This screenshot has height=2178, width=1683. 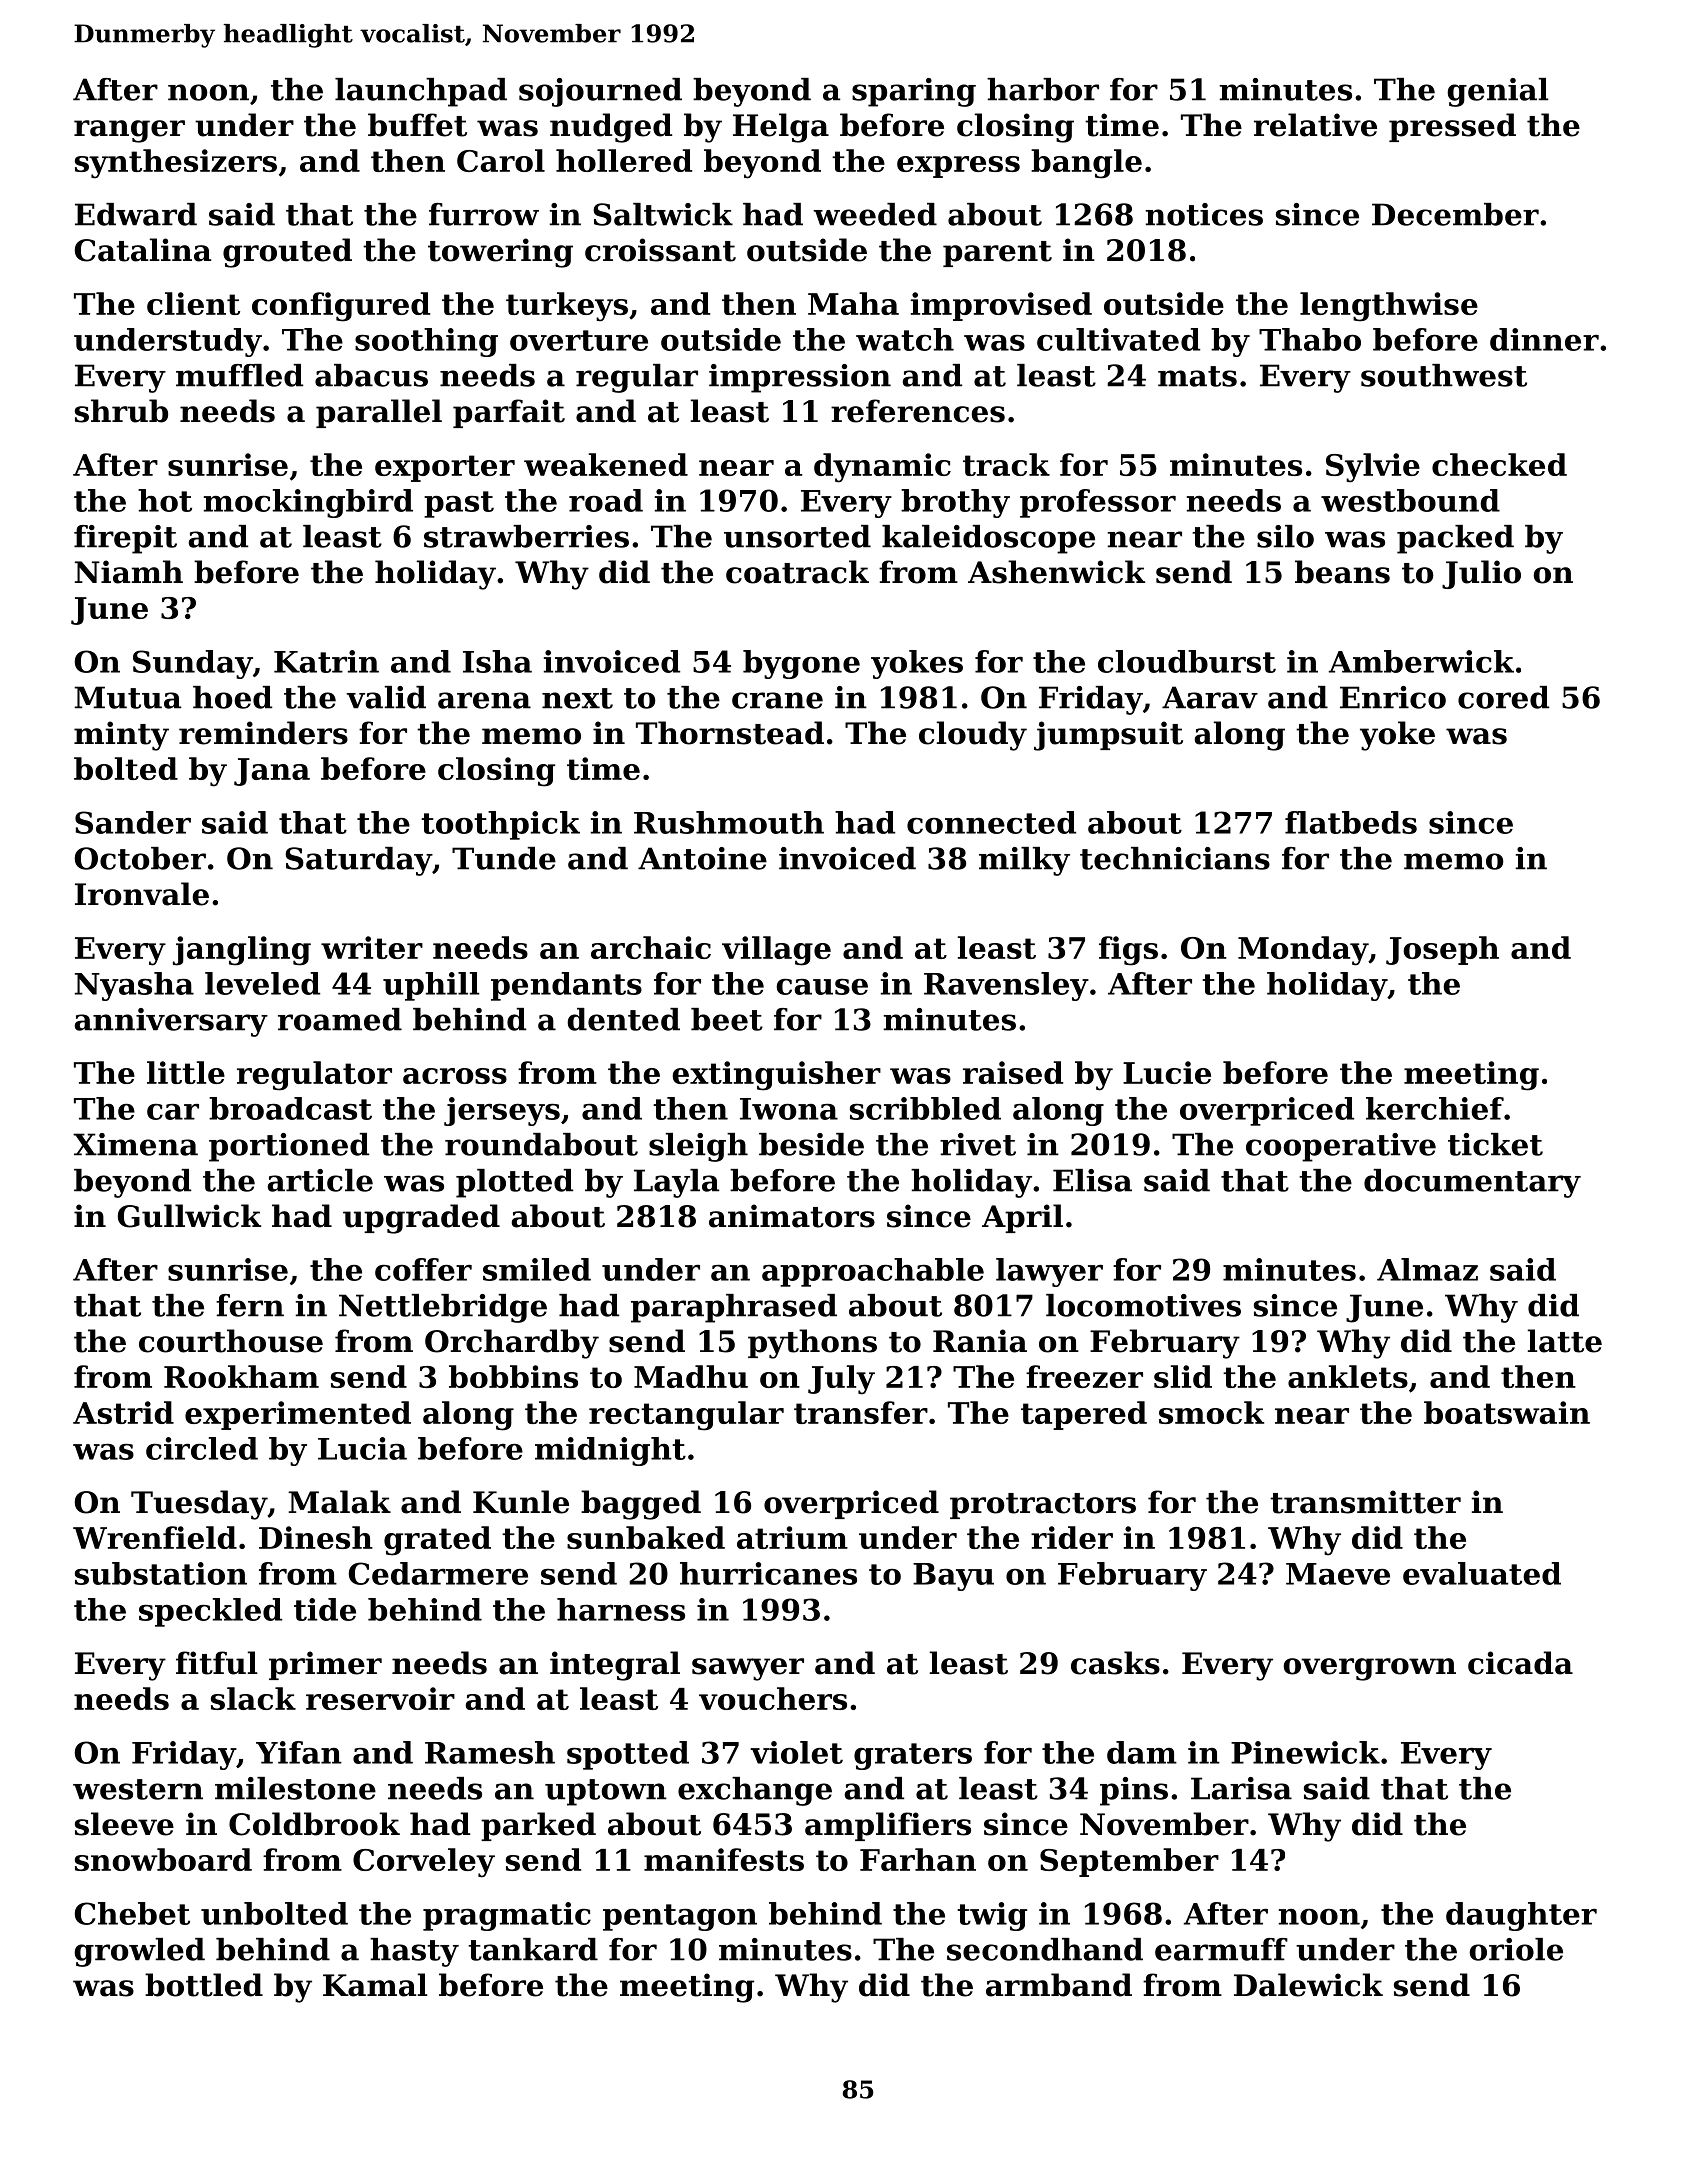 What do you see at coordinates (1452, 127) in the screenshot?
I see `pressed` at bounding box center [1452, 127].
